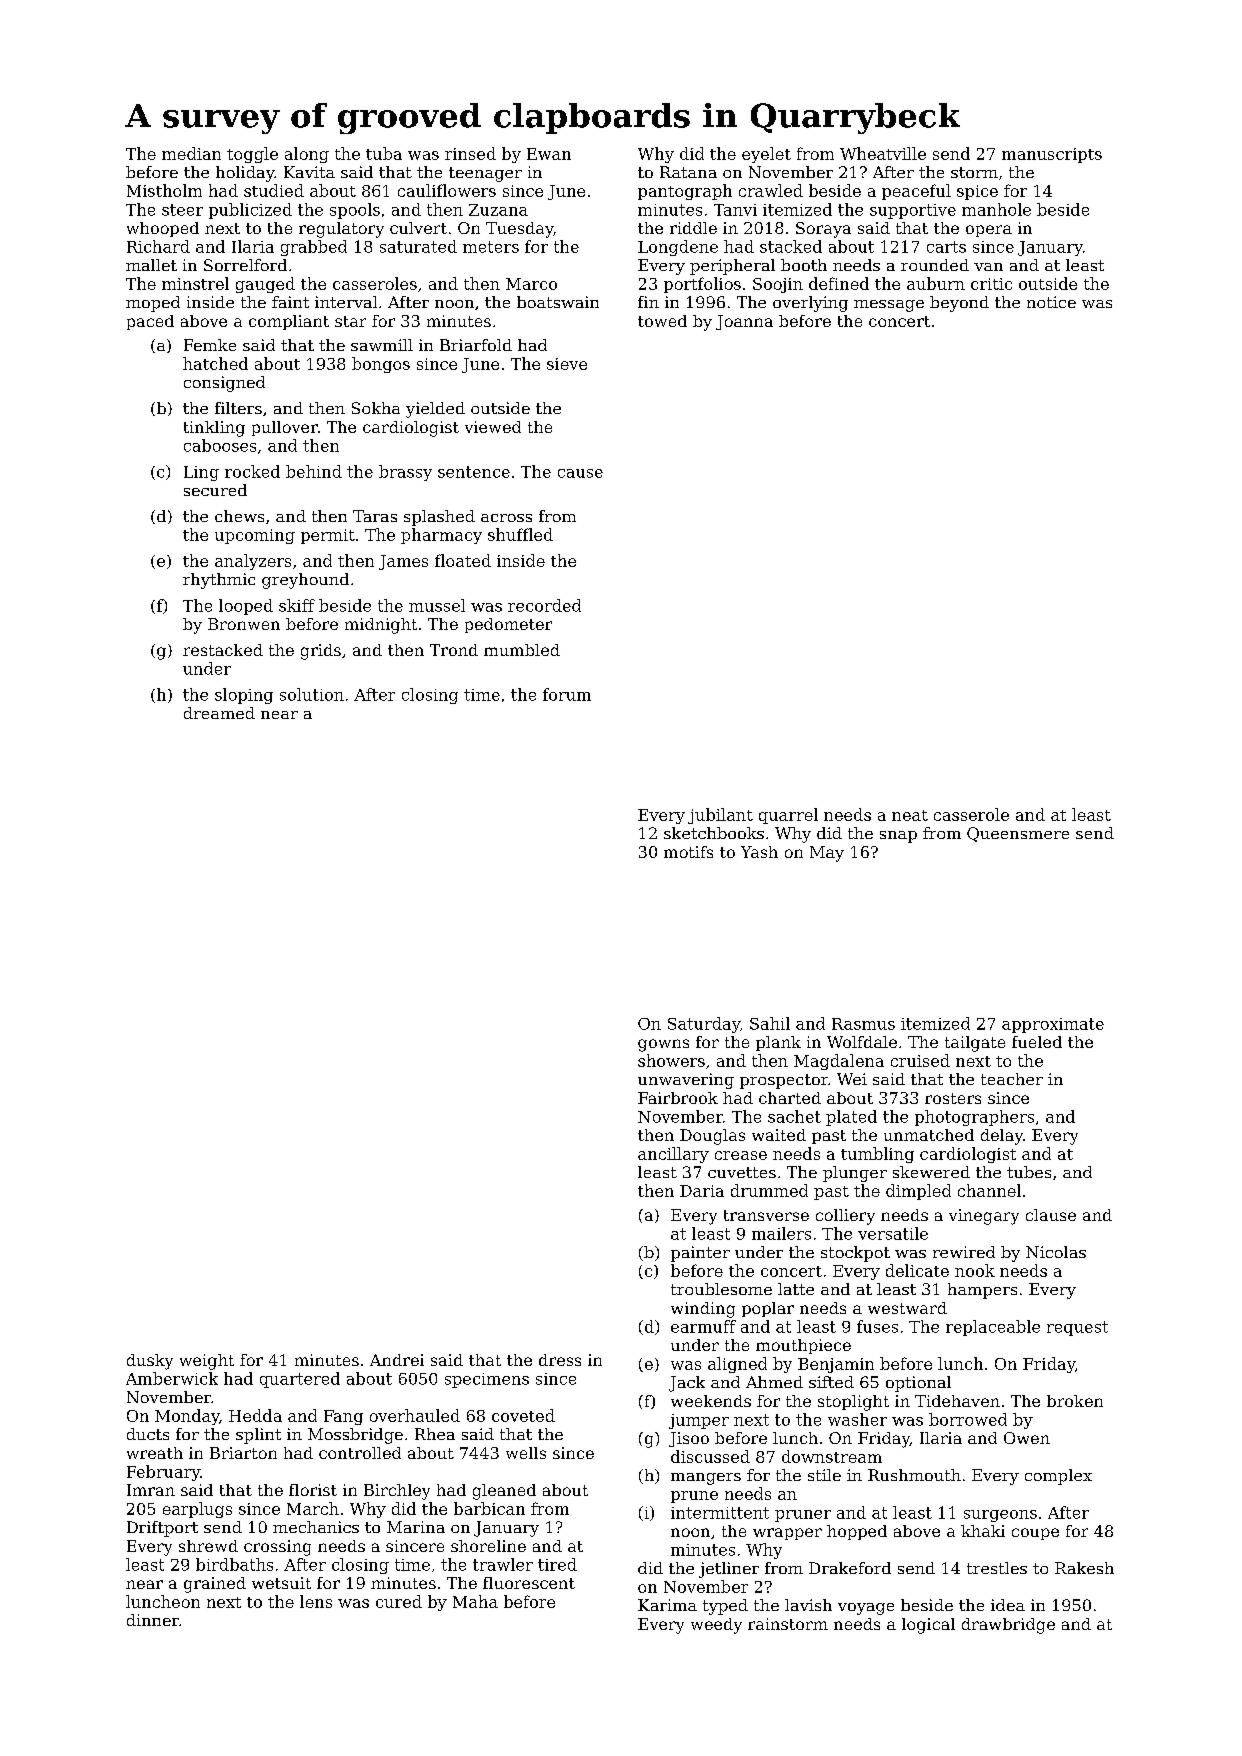 The image size is (1242, 1756). I want to click on Tuesday, so click(519, 230).
